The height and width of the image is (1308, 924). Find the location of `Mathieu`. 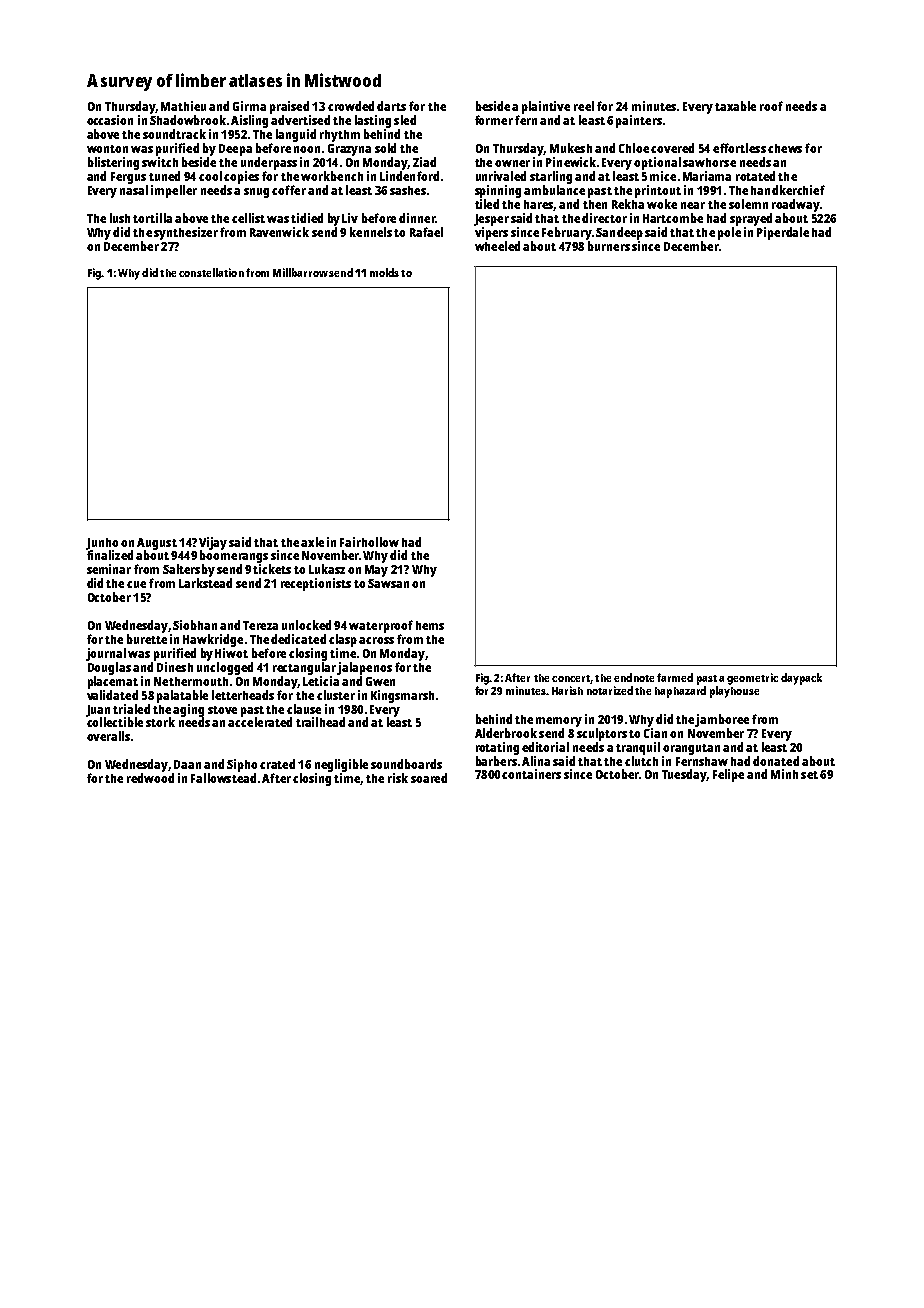

Mathieu is located at coordinates (183, 106).
